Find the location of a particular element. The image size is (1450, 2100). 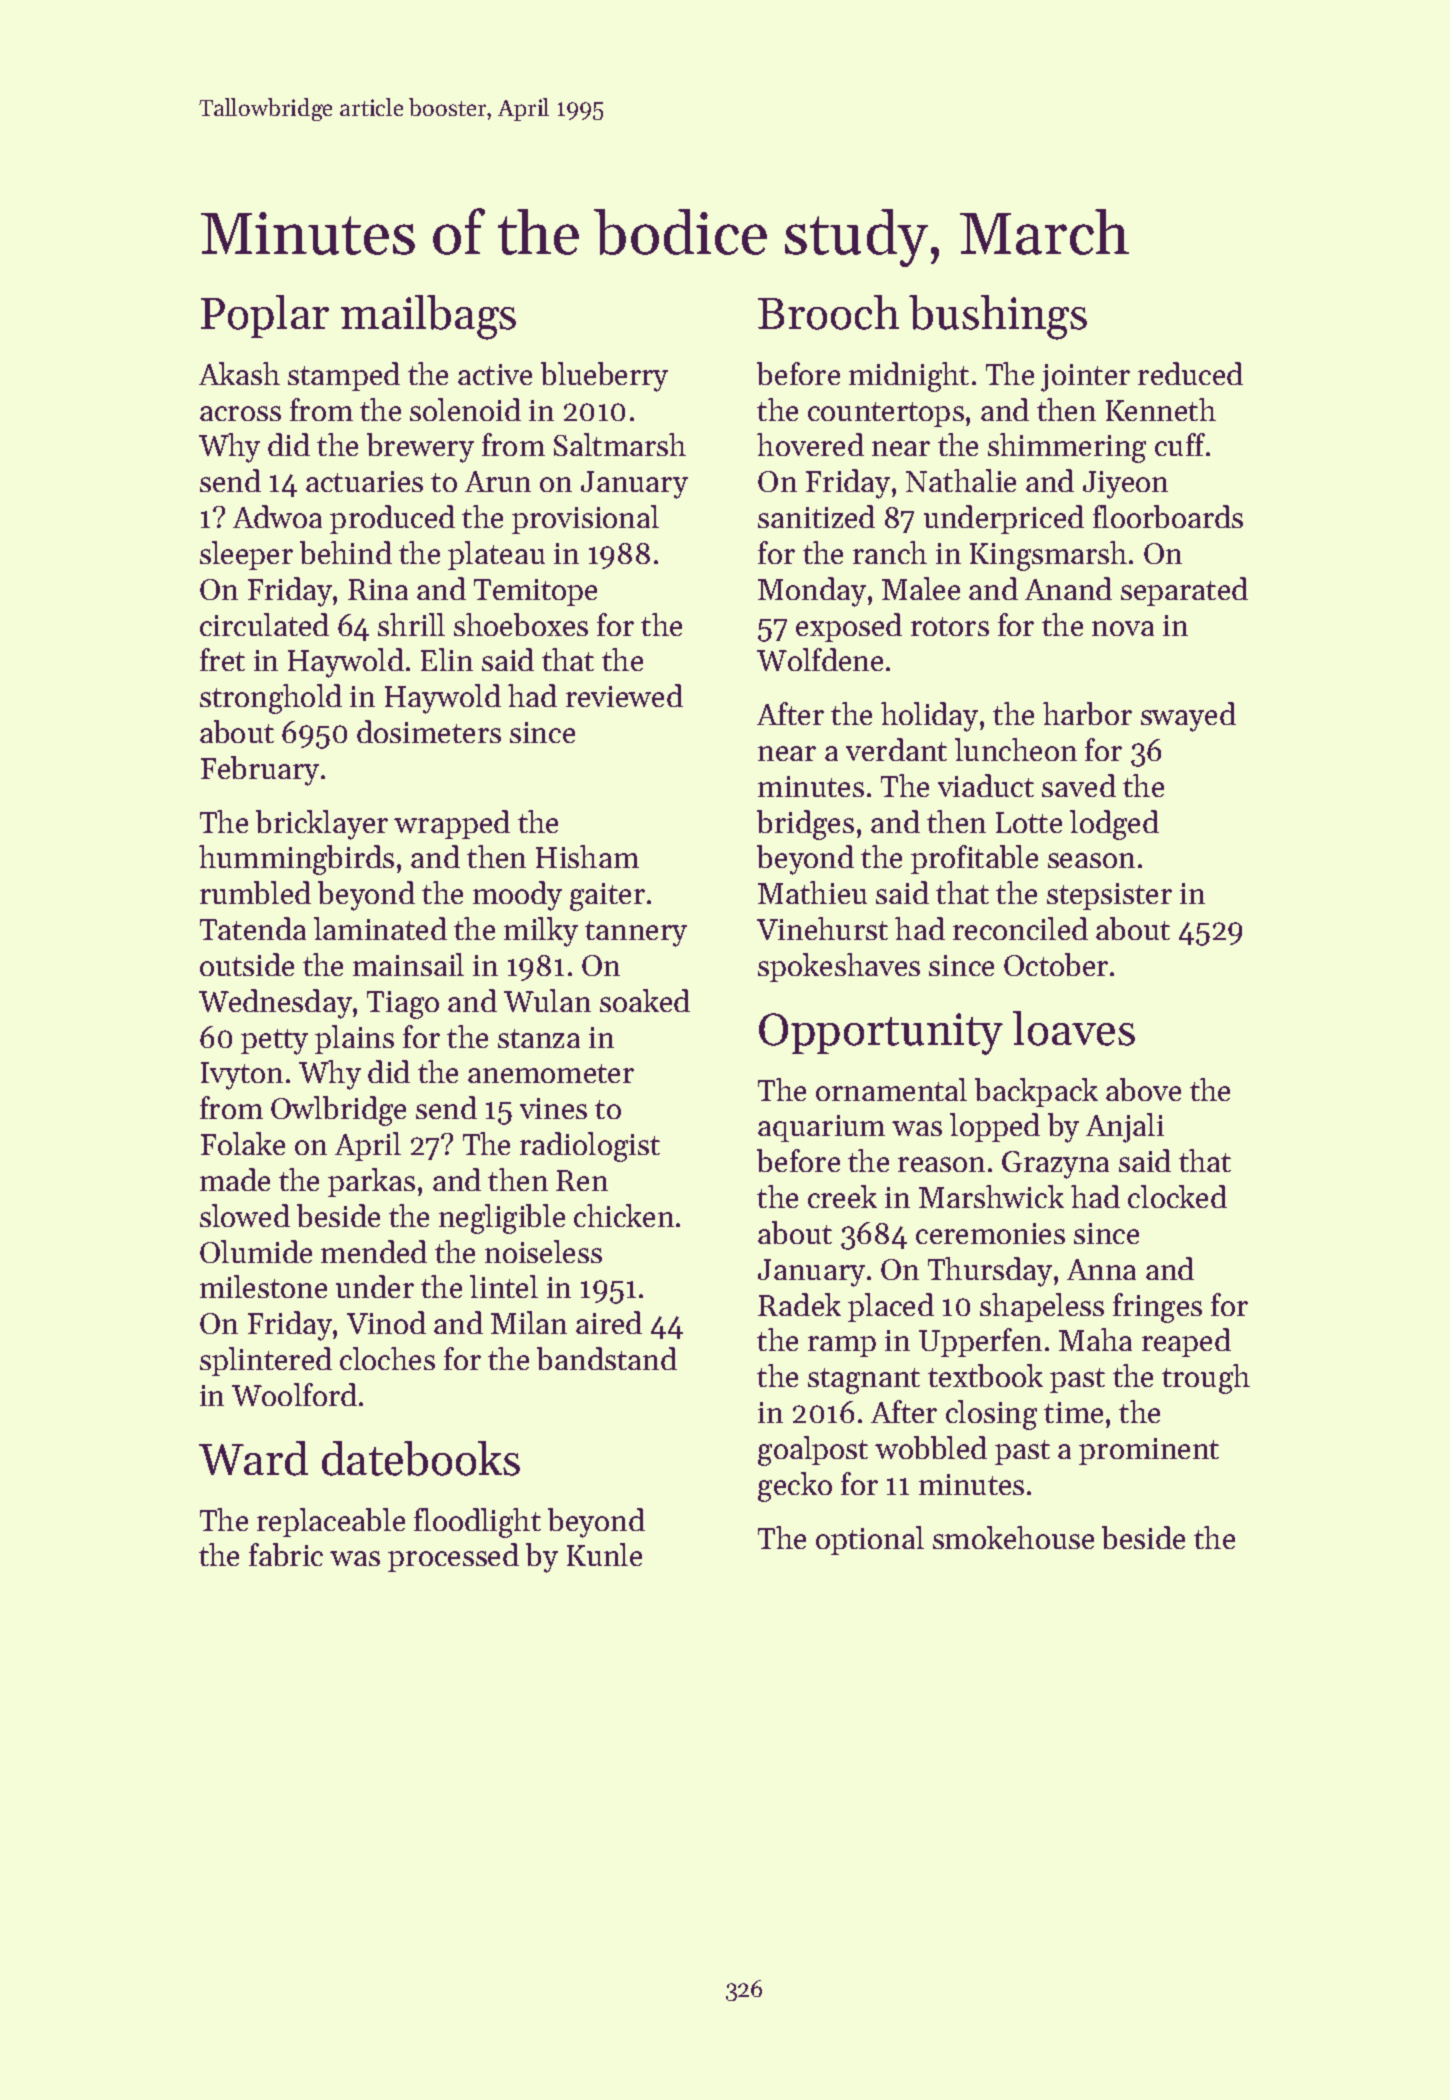

ramp is located at coordinates (842, 1346).
